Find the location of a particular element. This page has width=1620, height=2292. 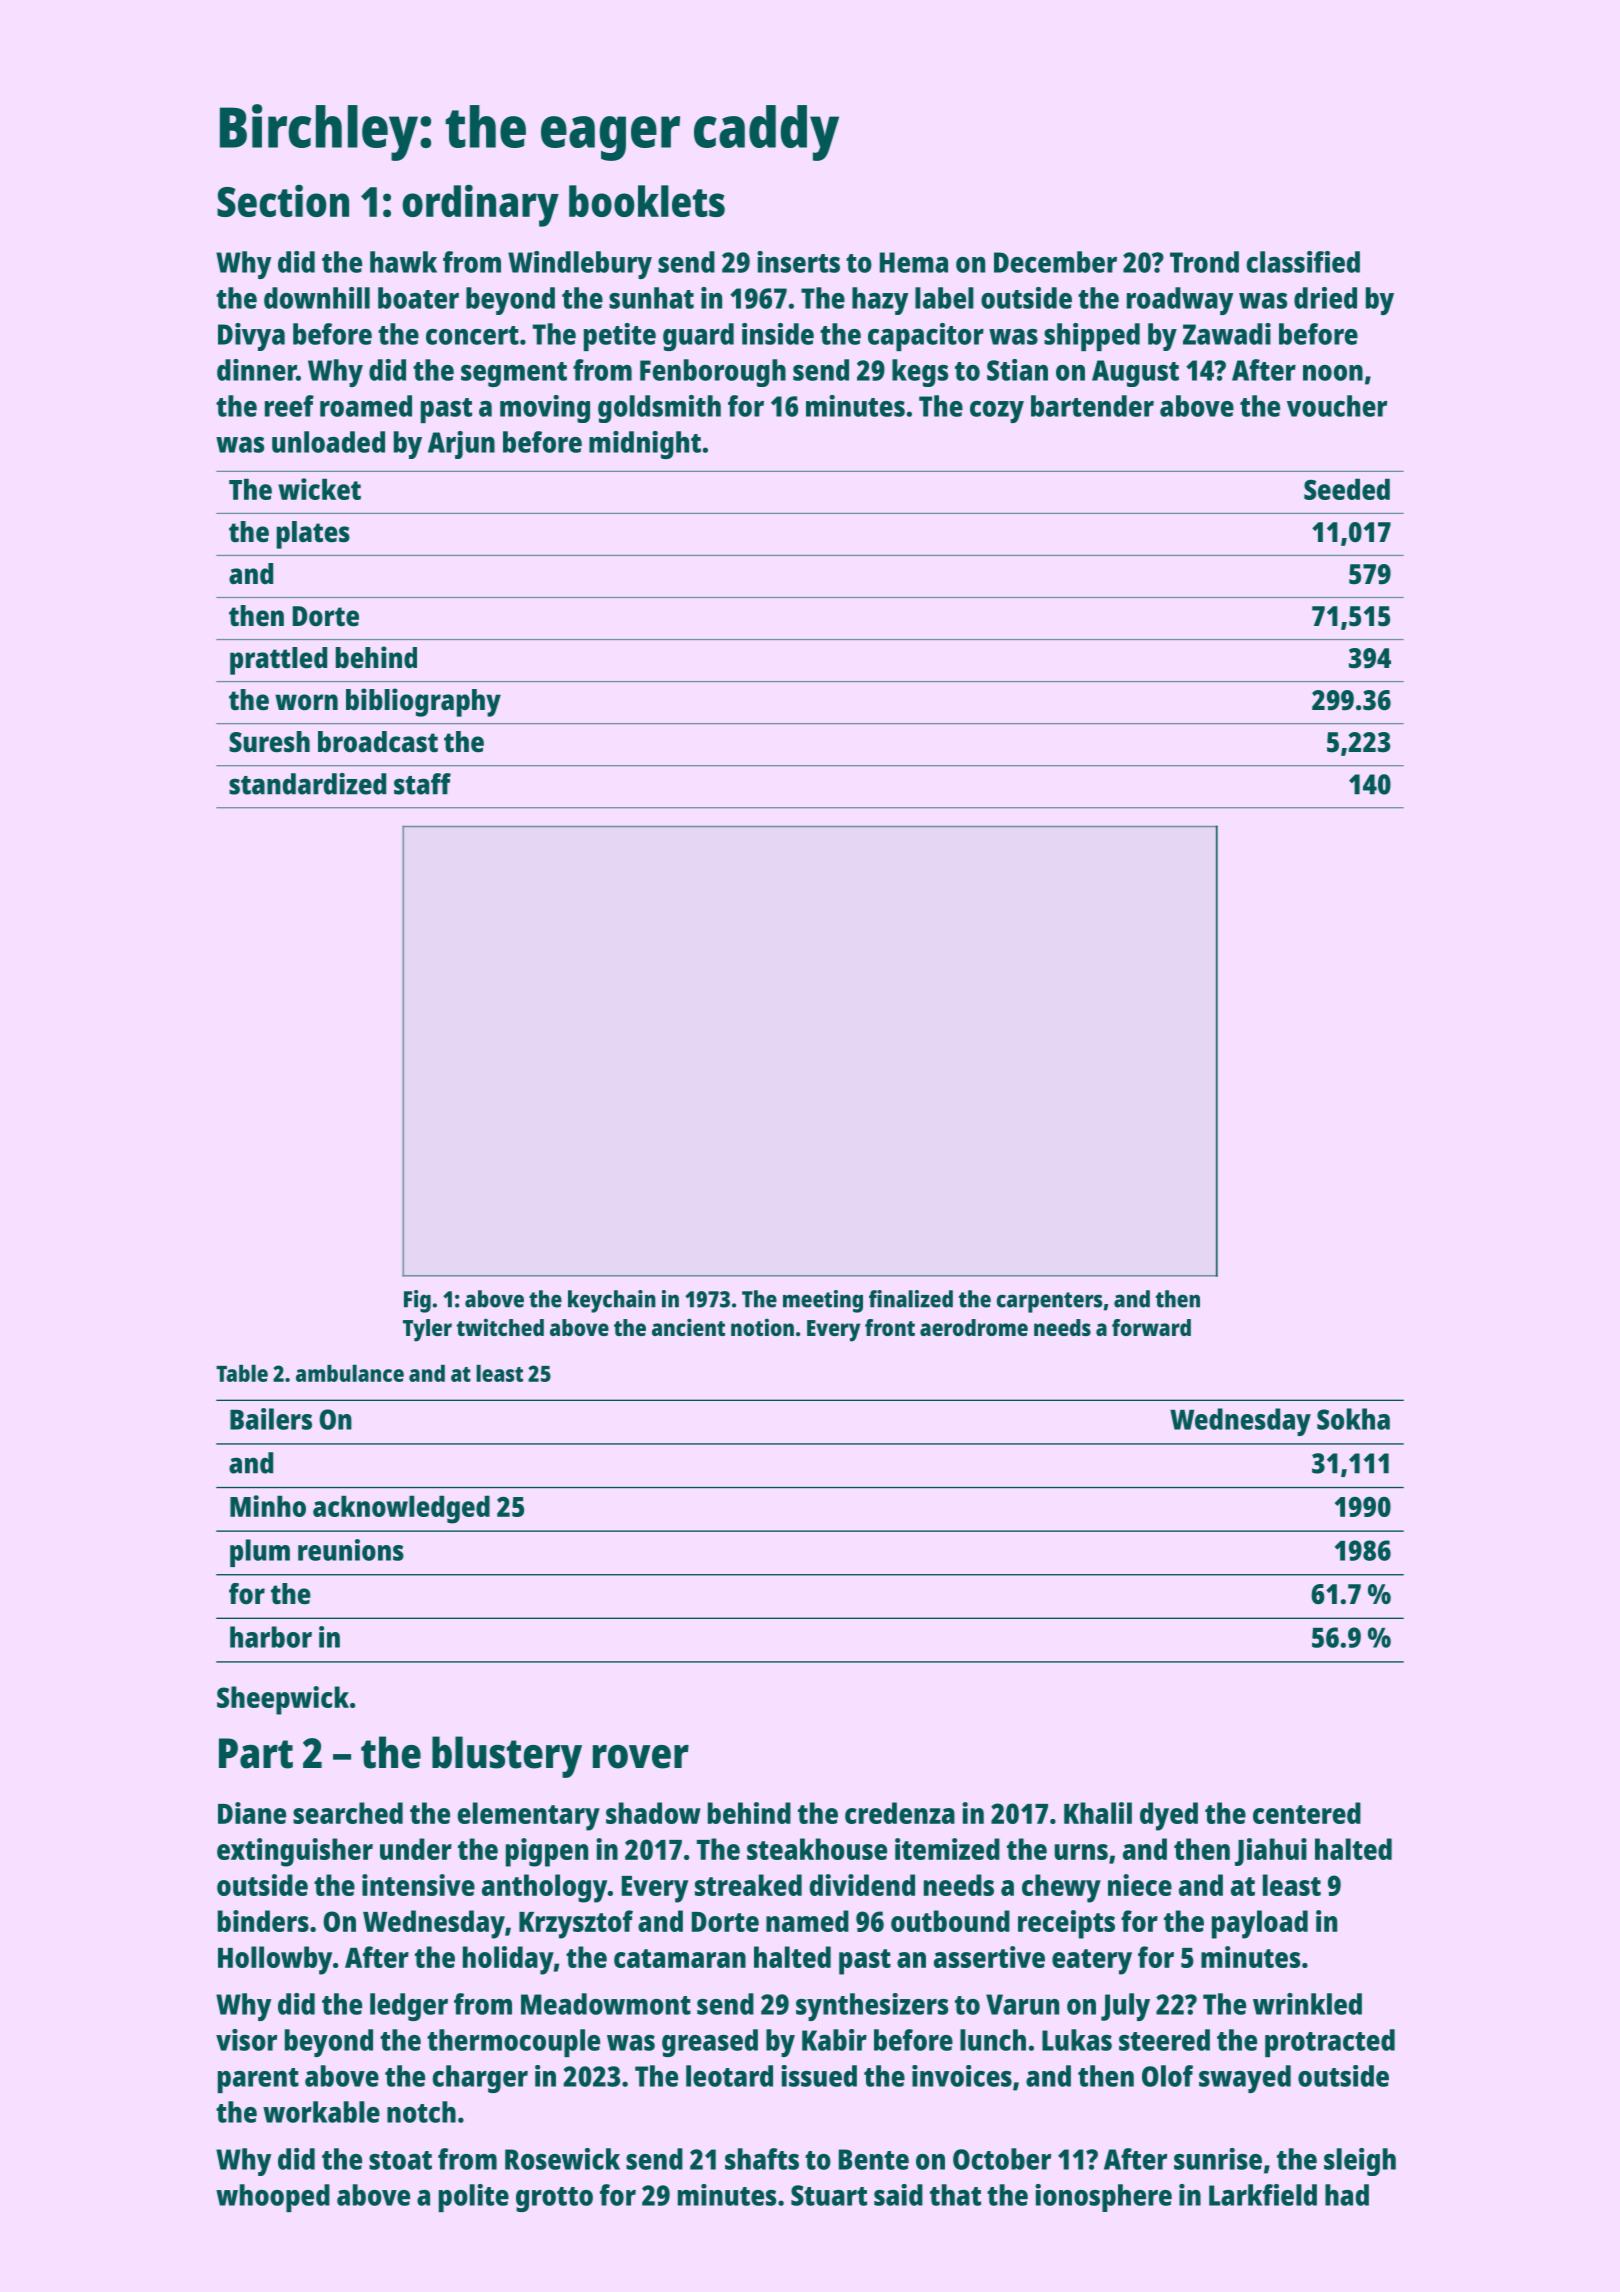

forward is located at coordinates (1151, 1327).
